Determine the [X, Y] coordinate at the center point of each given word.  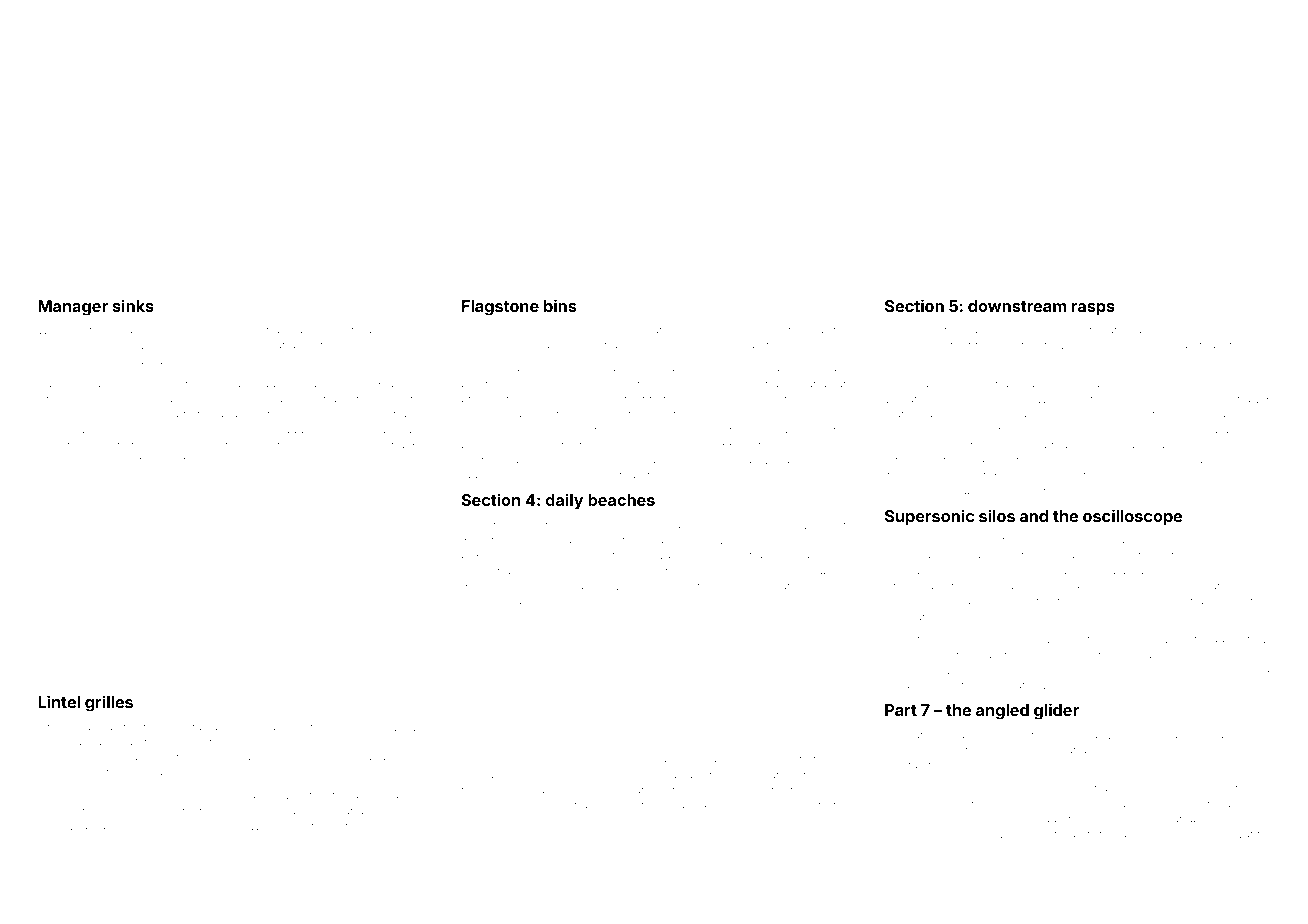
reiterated [334, 795]
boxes [477, 555]
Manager [73, 308]
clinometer [361, 826]
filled [965, 329]
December [741, 344]
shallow [704, 540]
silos [997, 515]
